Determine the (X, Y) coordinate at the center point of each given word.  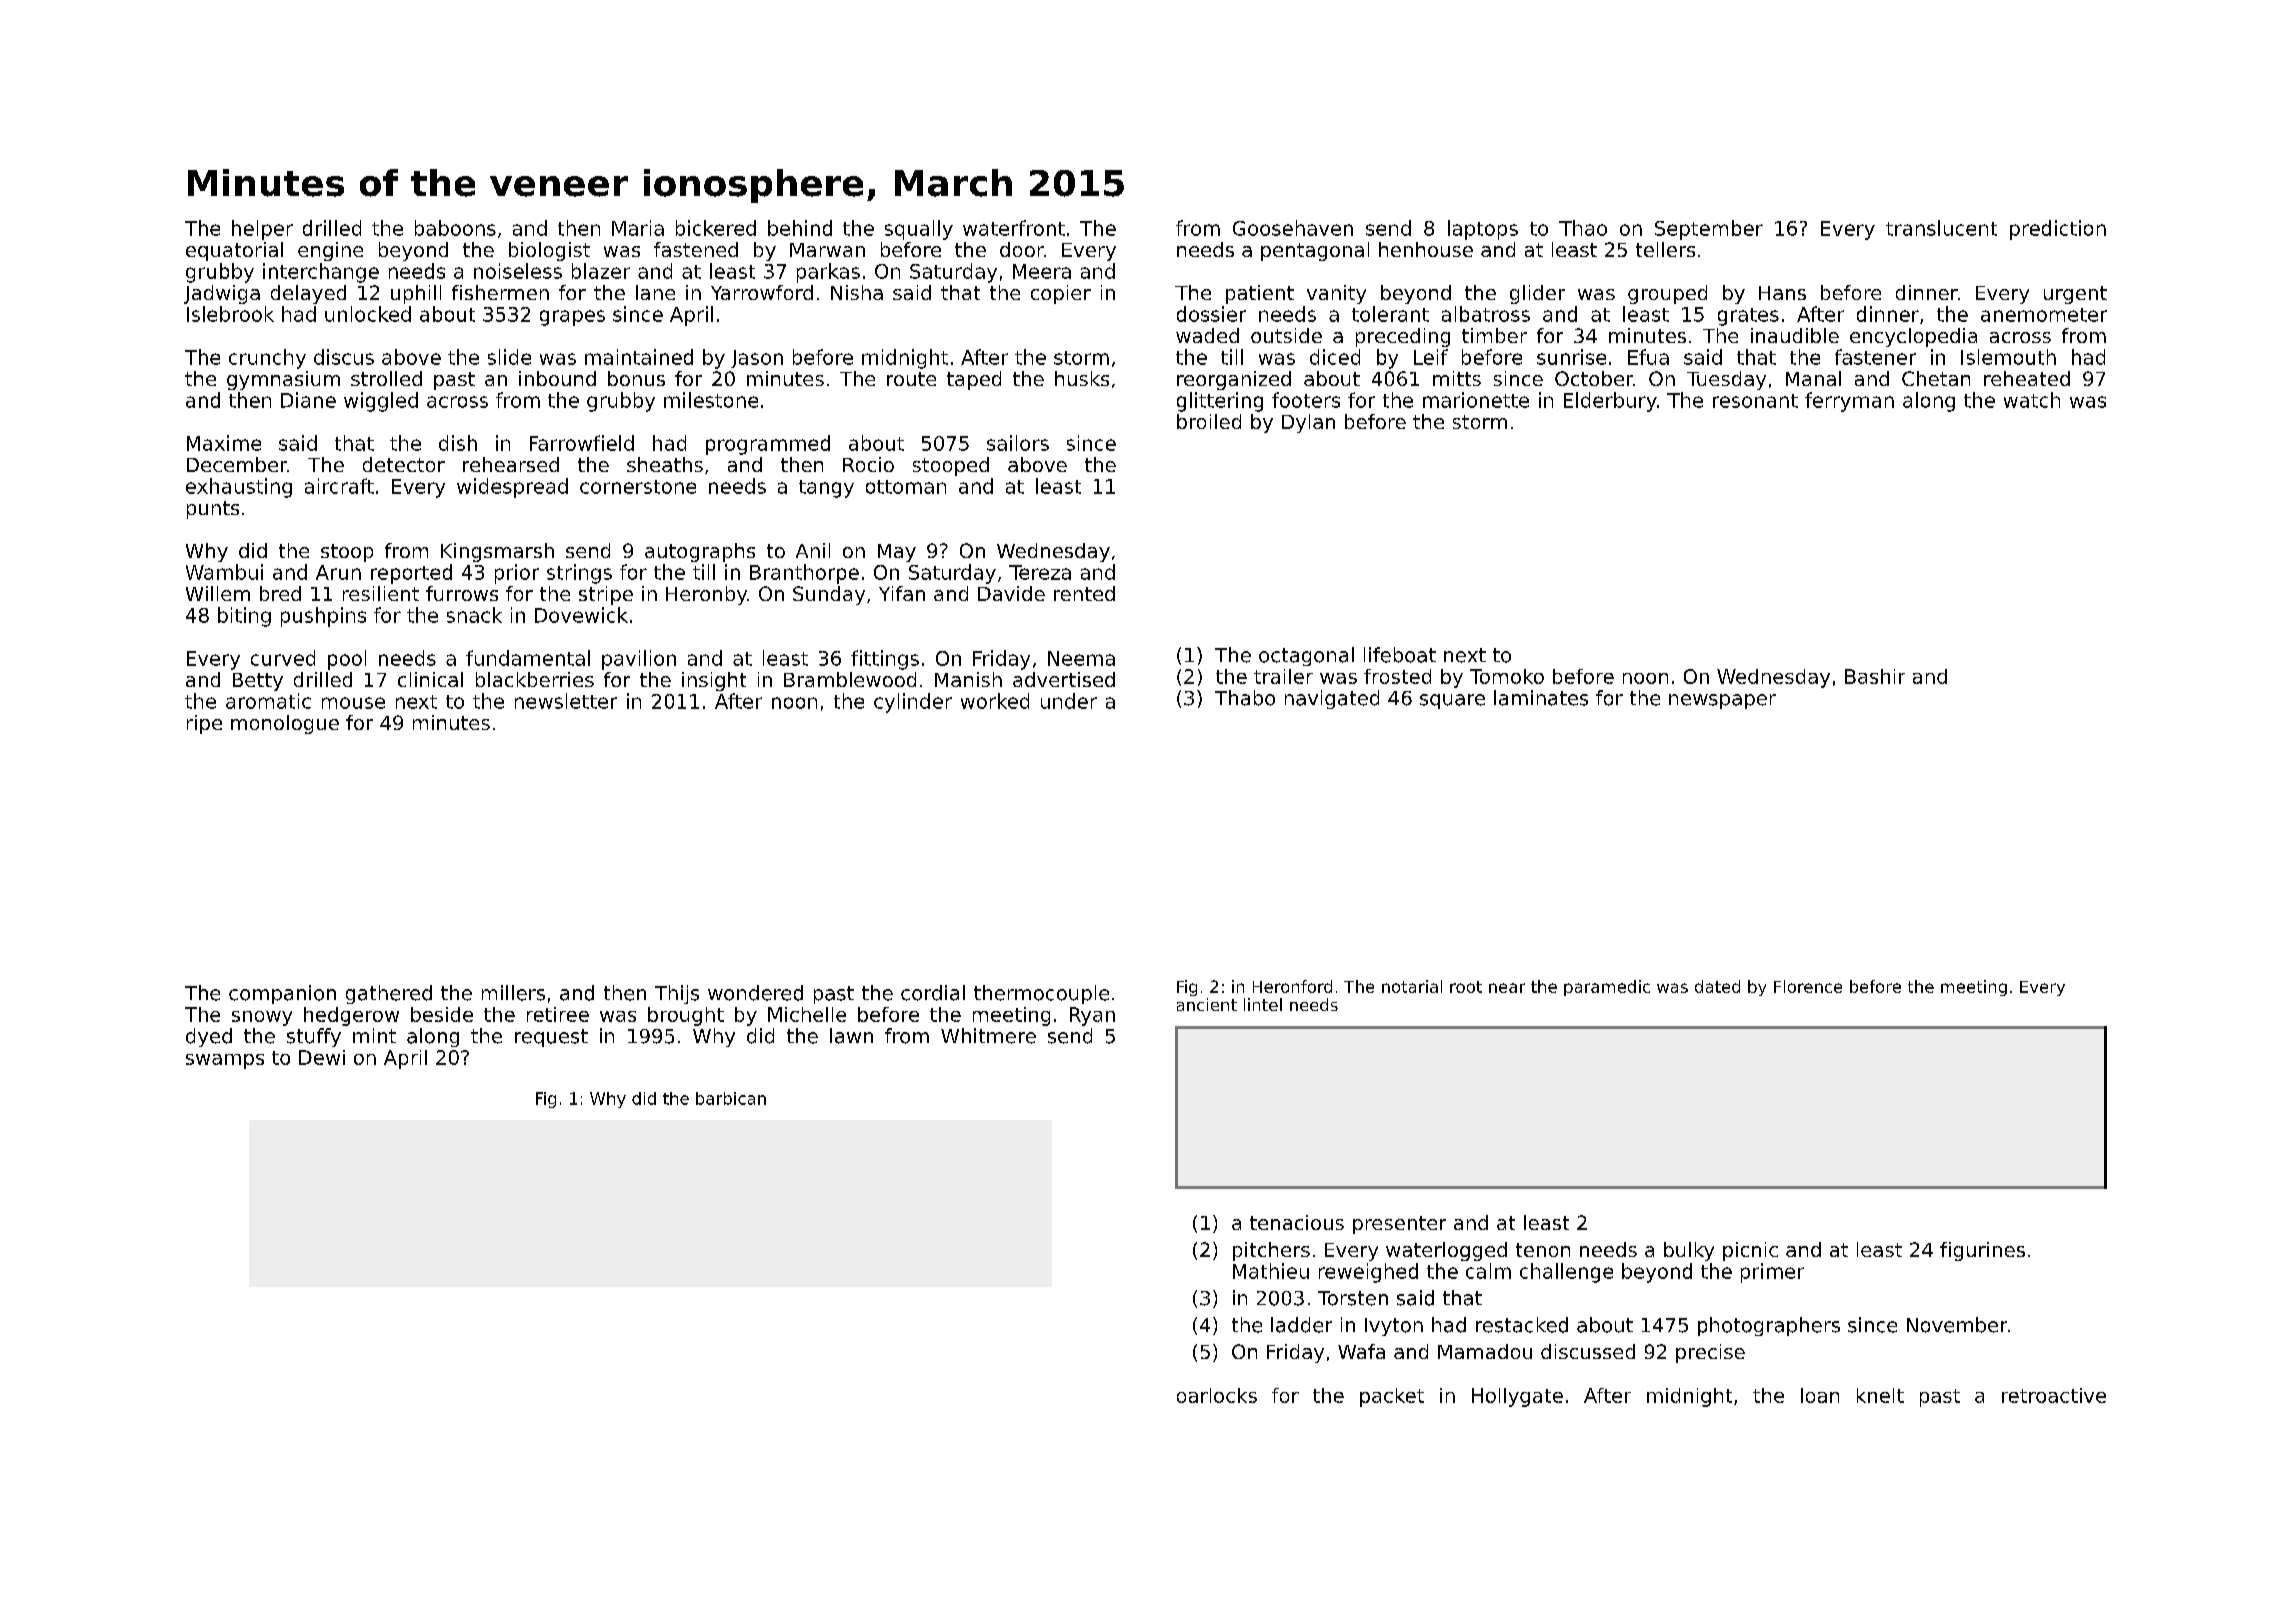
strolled (386, 378)
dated (1717, 986)
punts (213, 510)
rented (1084, 593)
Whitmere (988, 1036)
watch (2032, 400)
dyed (209, 1037)
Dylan (1308, 423)
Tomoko (1507, 676)
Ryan (1092, 1016)
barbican (731, 1098)
